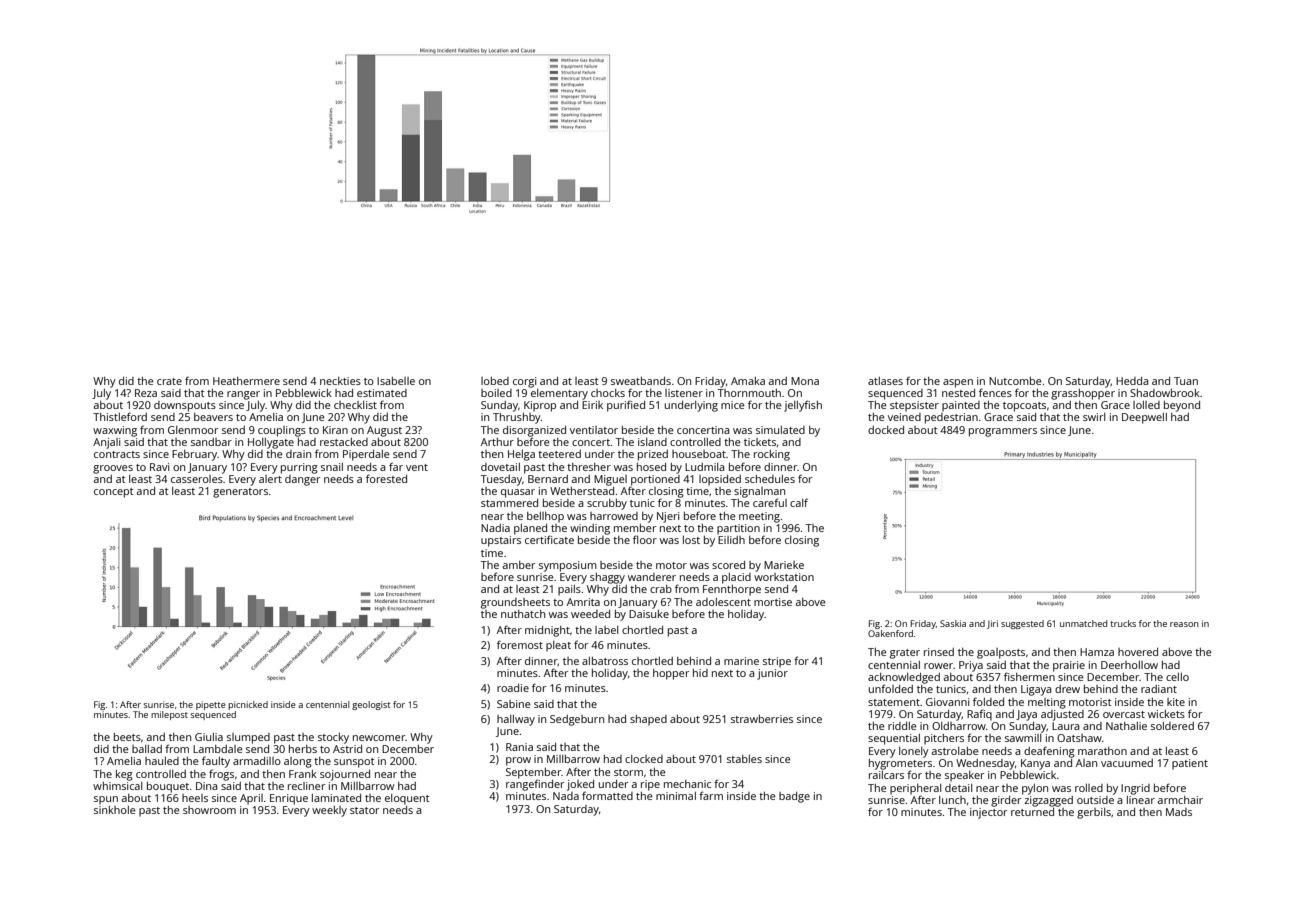  Describe the element at coordinates (515, 603) in the screenshot. I see `groundsheets` at that location.
